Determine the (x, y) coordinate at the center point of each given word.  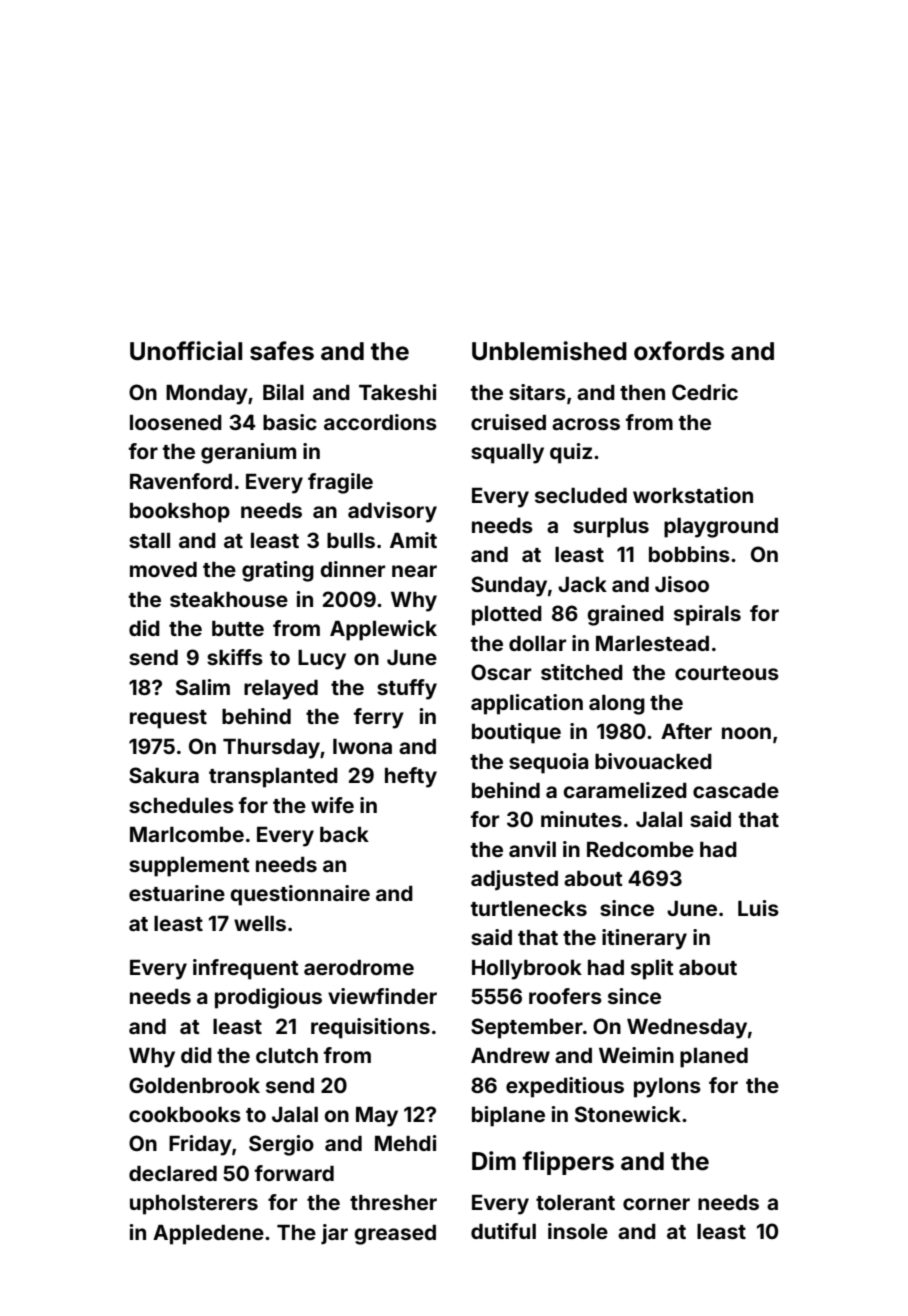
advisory (392, 512)
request (168, 719)
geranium (248, 453)
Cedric (705, 392)
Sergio (281, 1145)
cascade (736, 790)
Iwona (362, 746)
